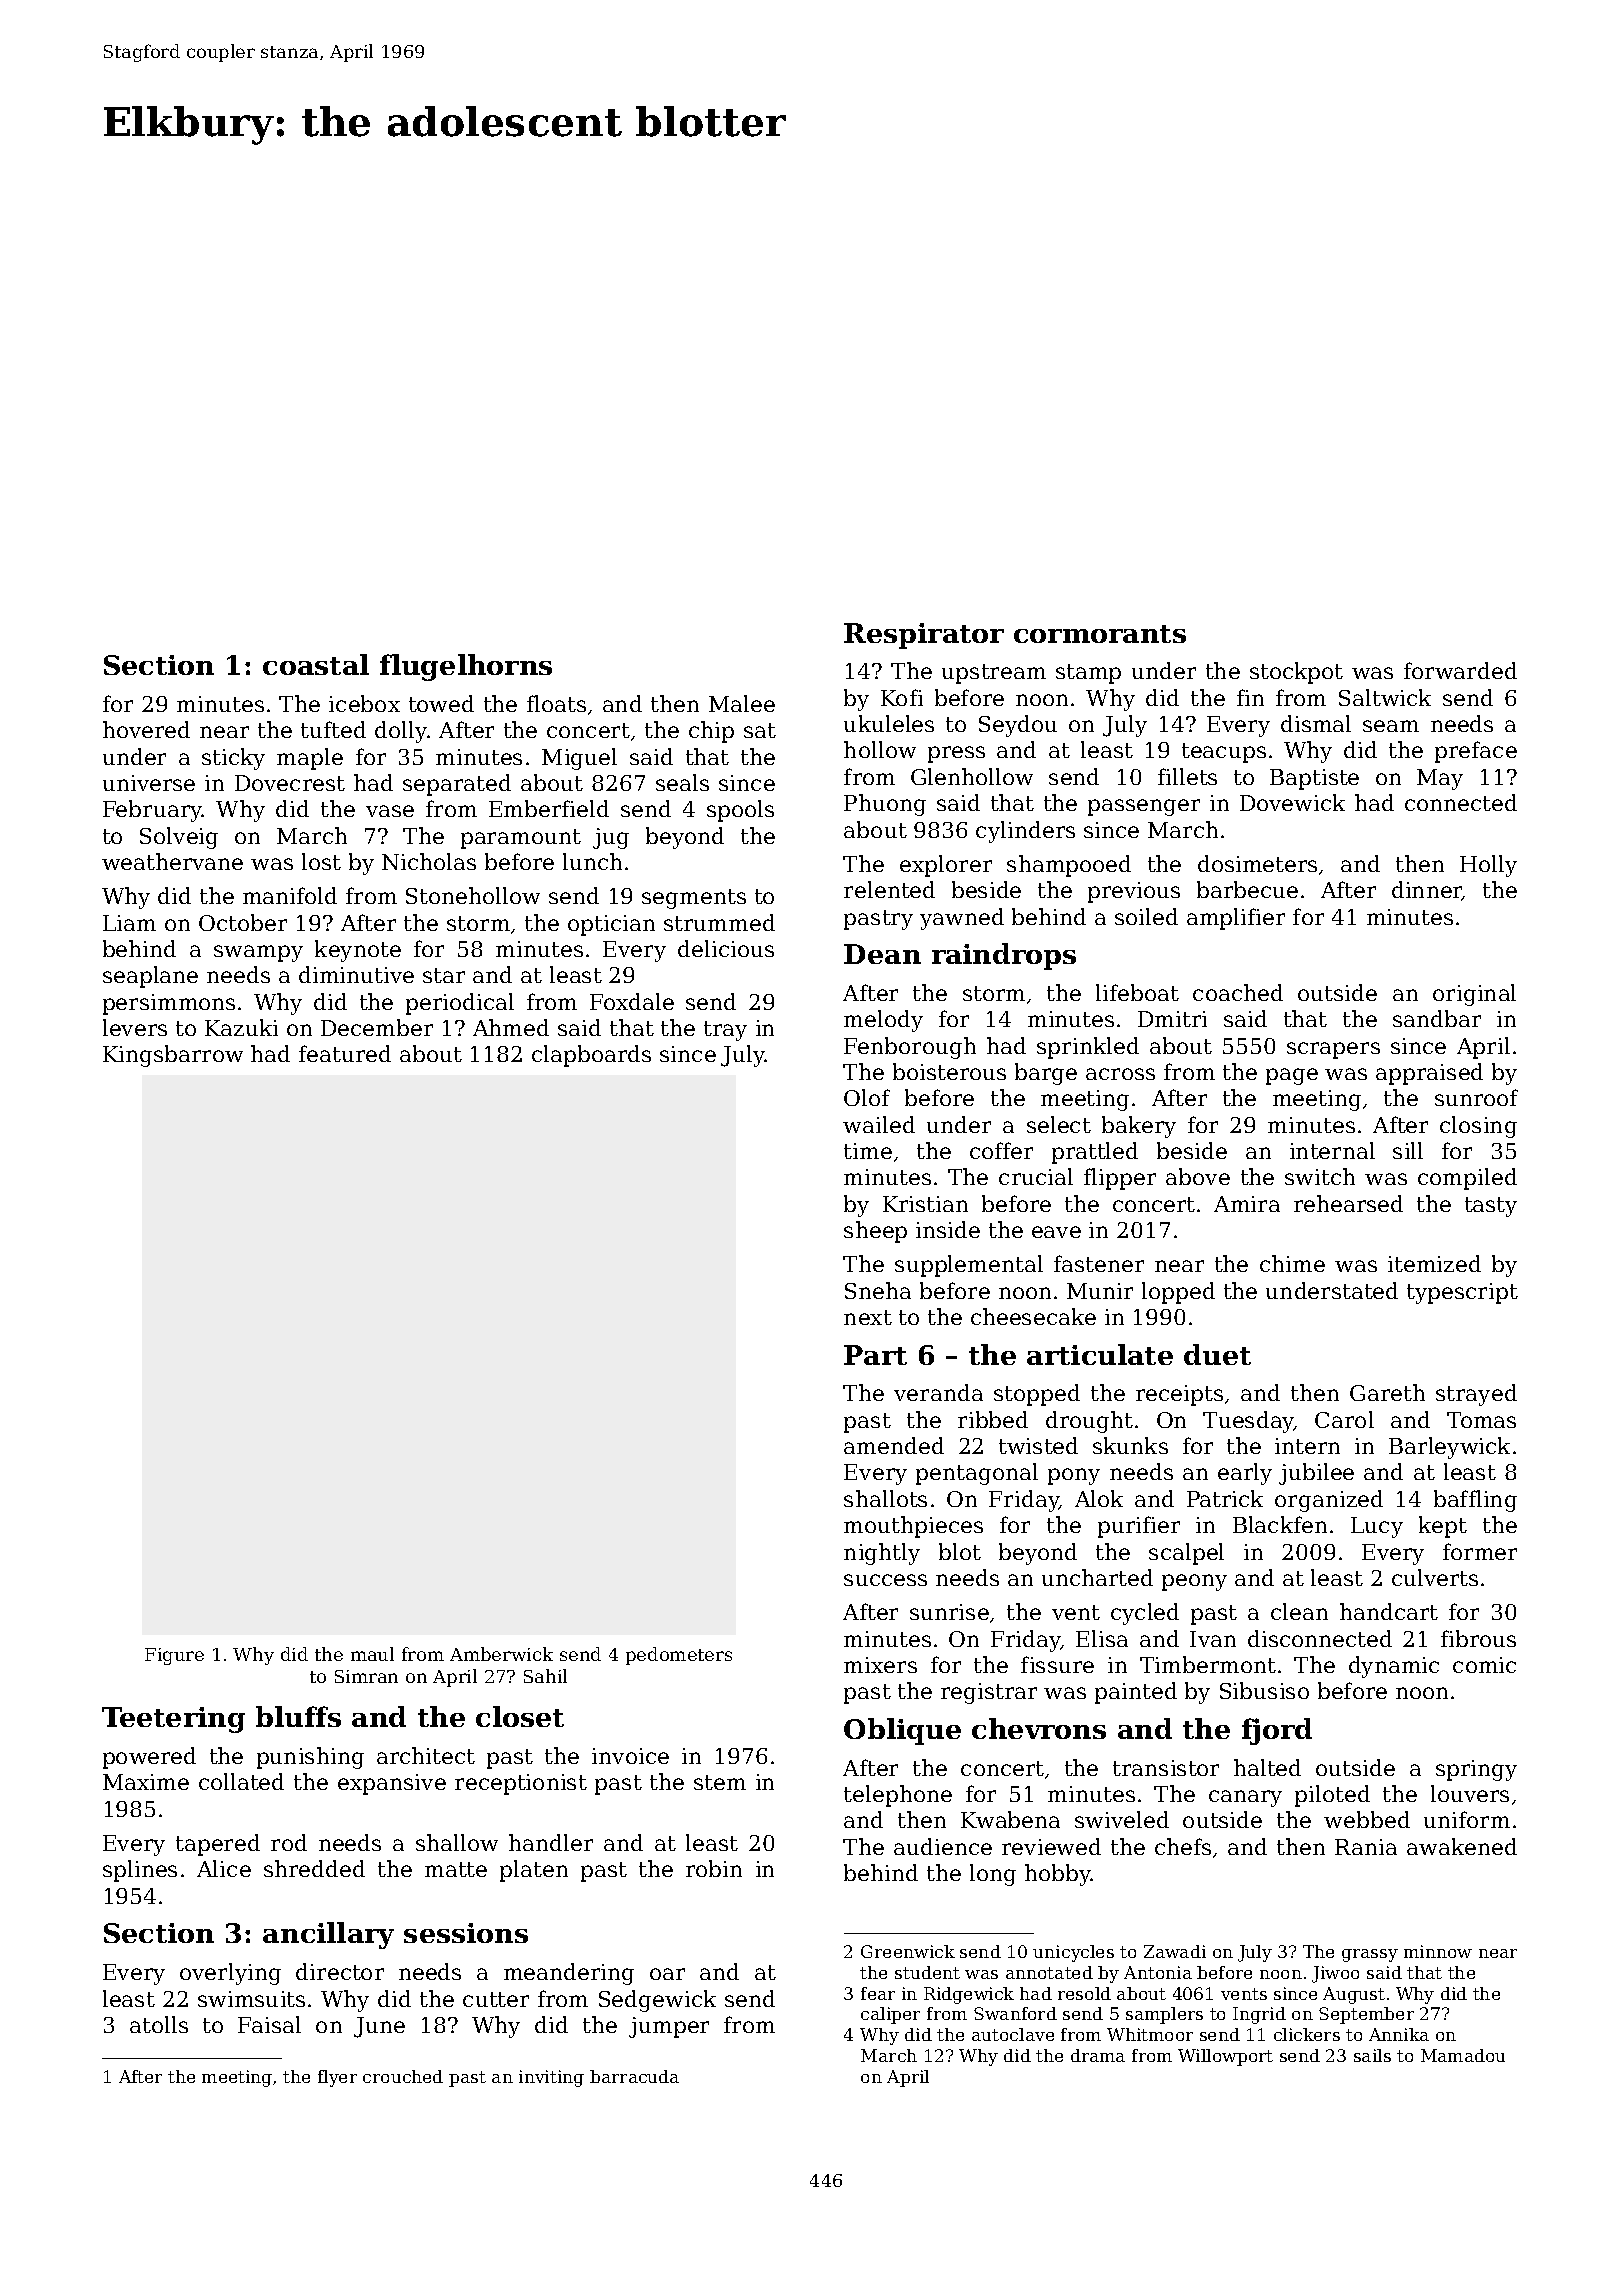 This screenshot has height=2292, width=1620. Describe the element at coordinates (1134, 892) in the screenshot. I see `previous` at that location.
